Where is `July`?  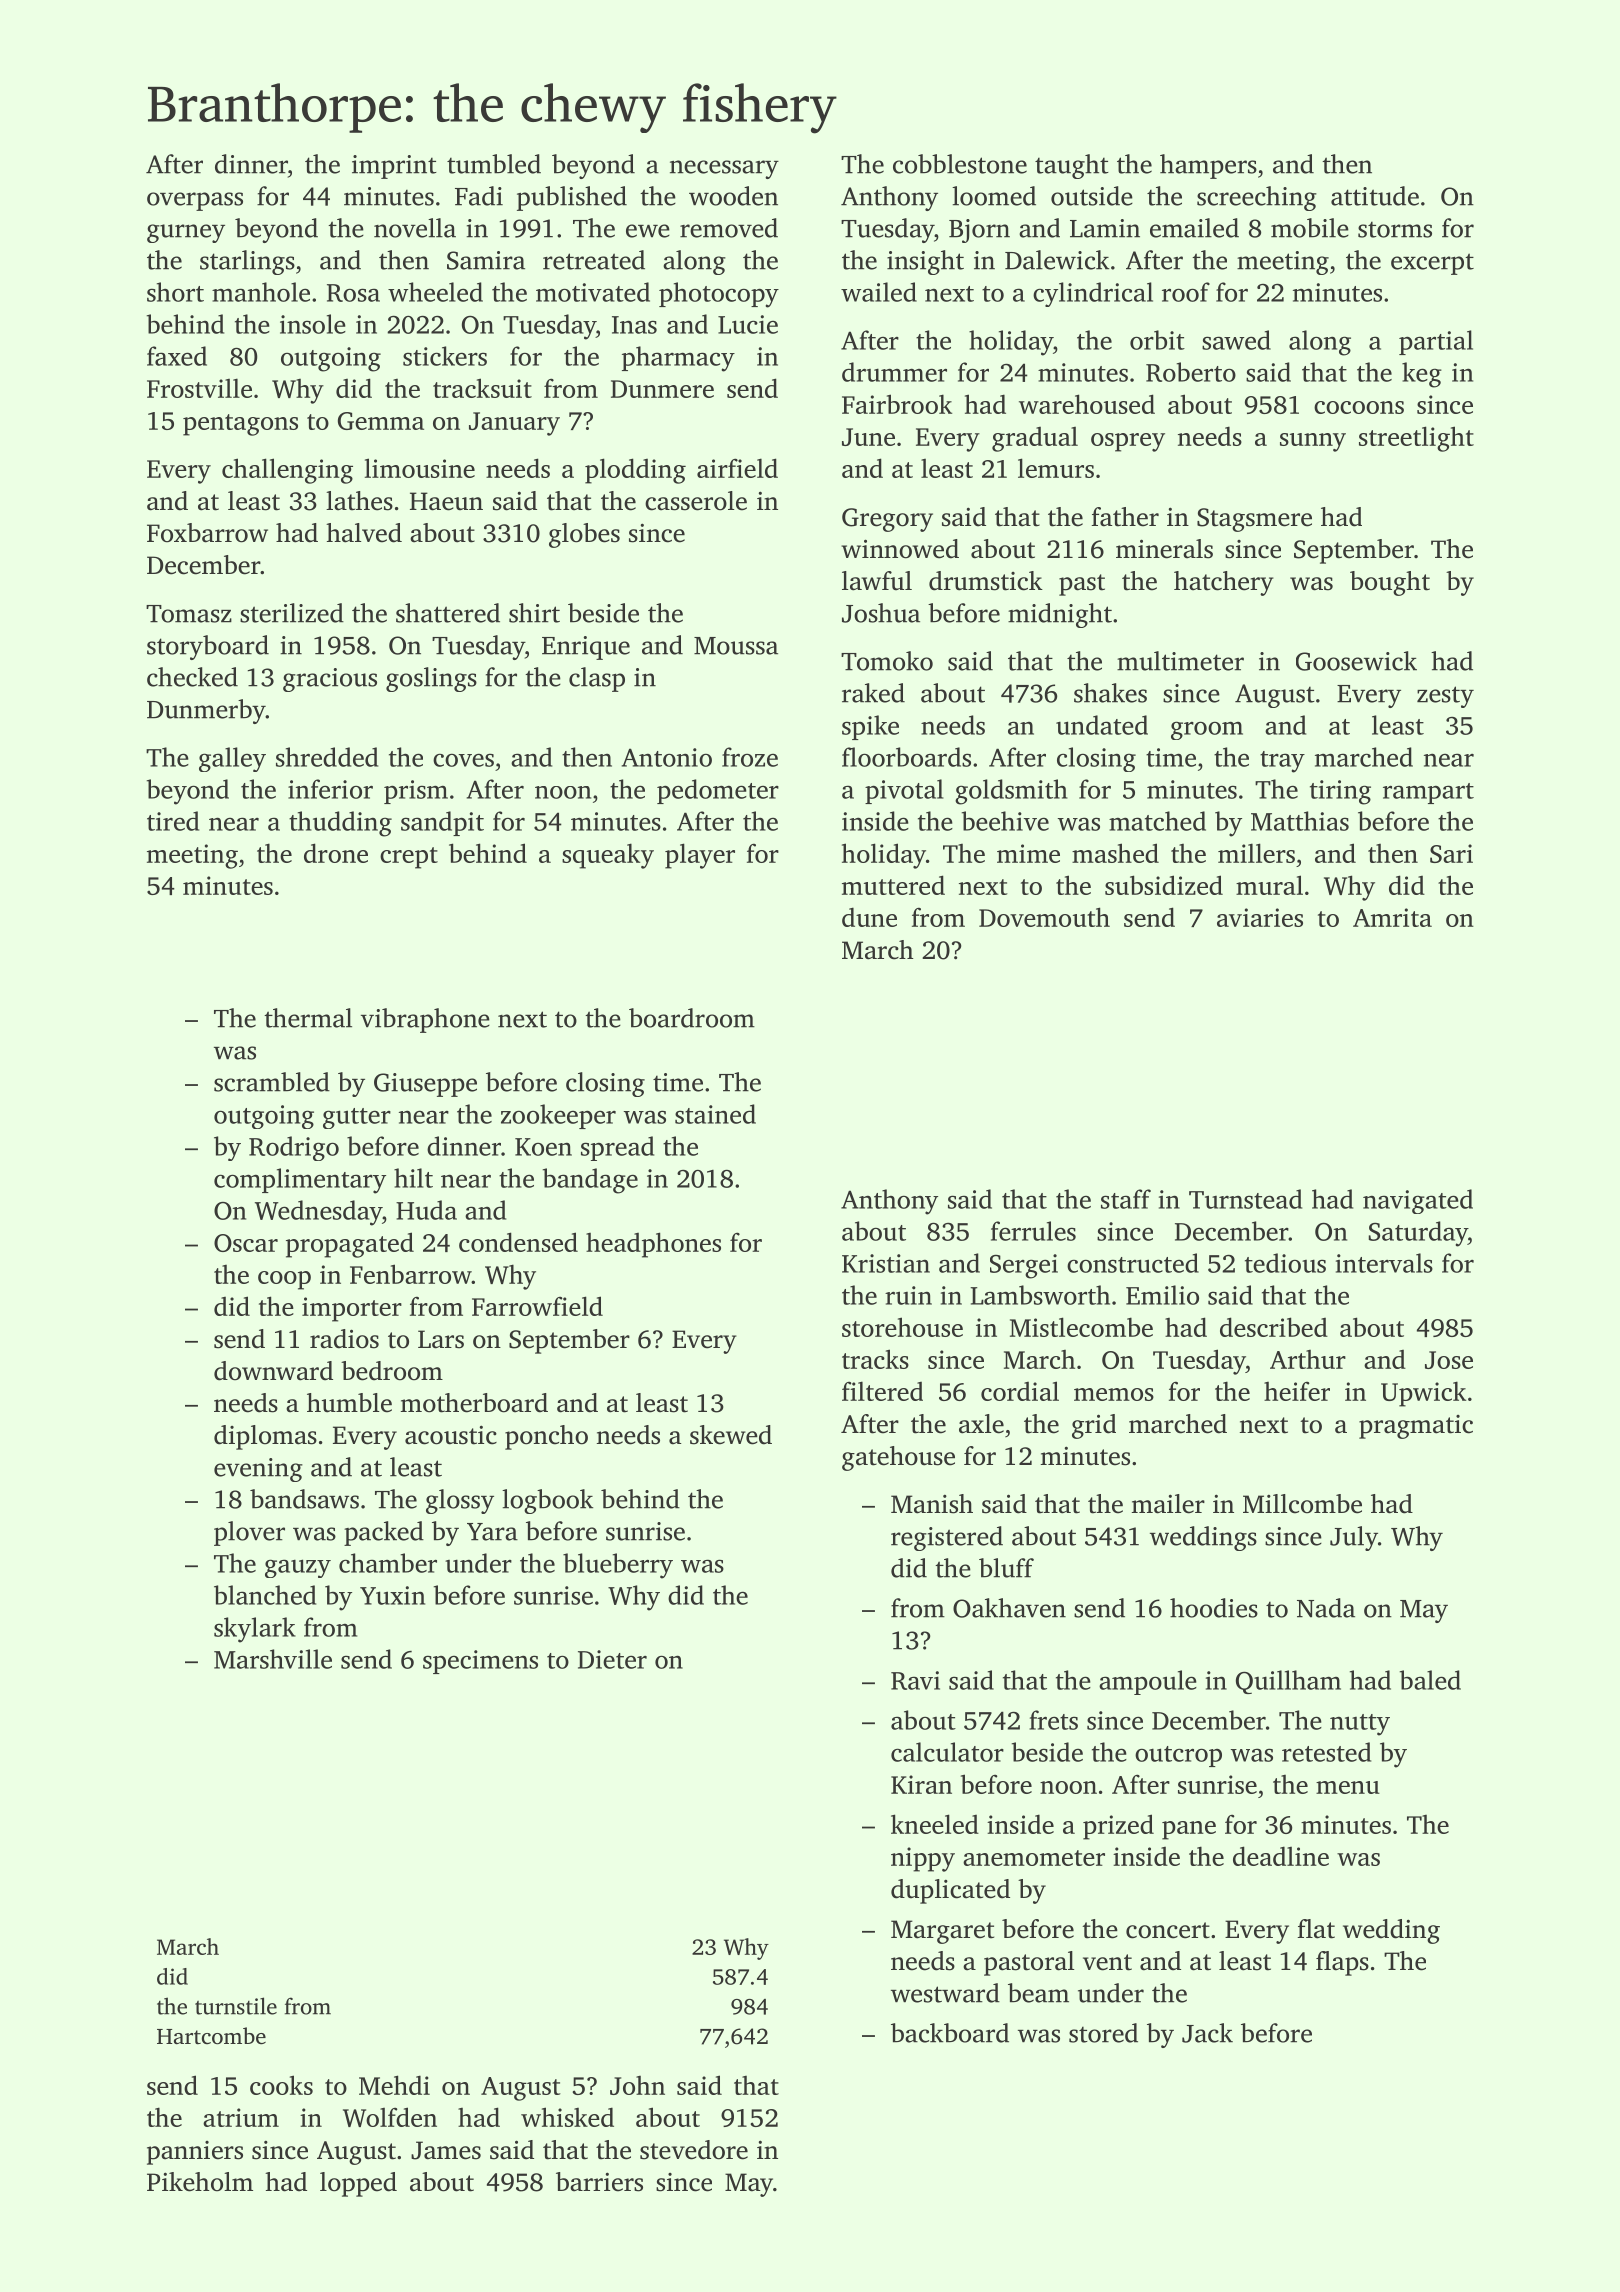 July is located at coordinates (1354, 1538).
